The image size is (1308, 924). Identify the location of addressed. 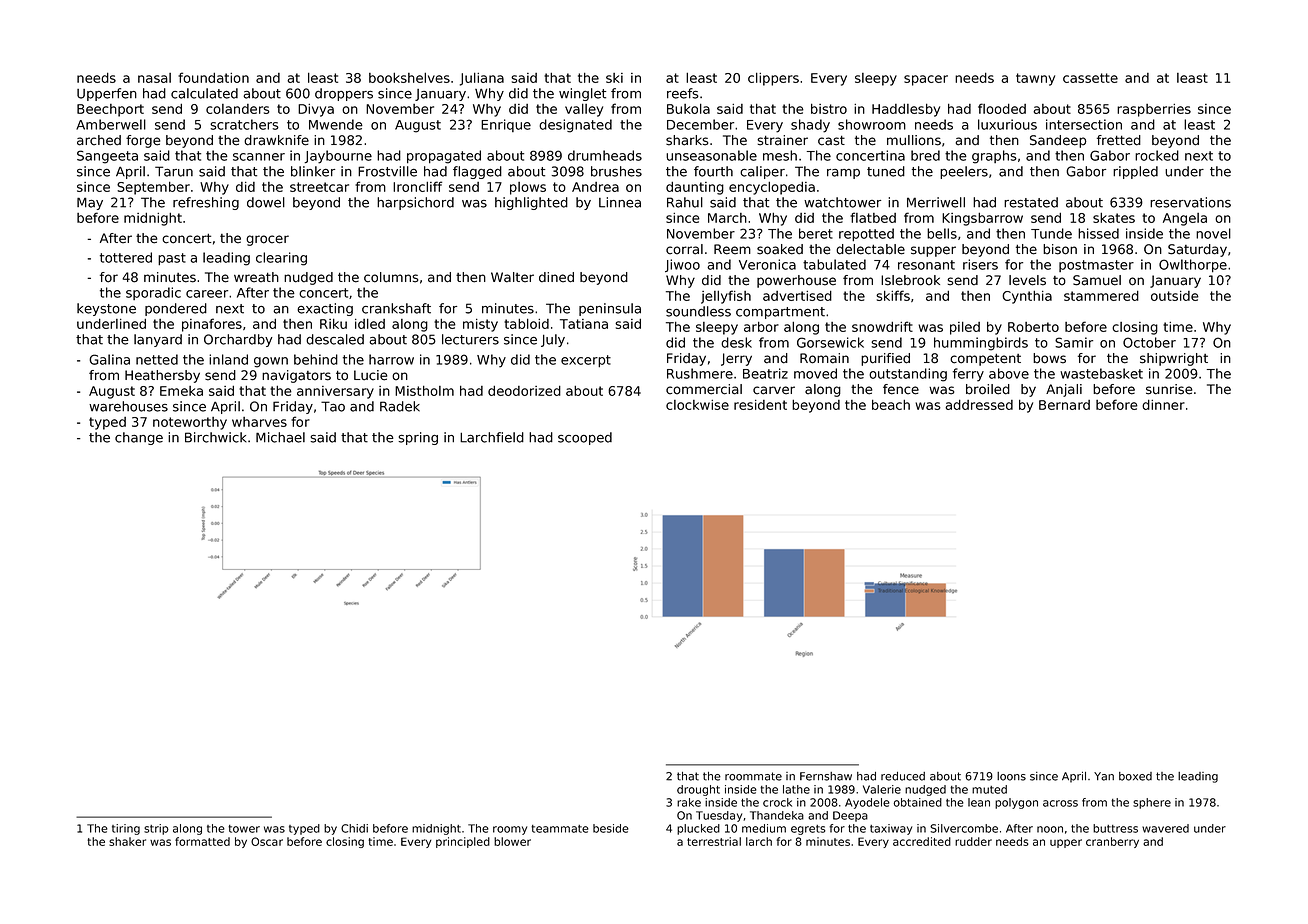
(979, 404).
